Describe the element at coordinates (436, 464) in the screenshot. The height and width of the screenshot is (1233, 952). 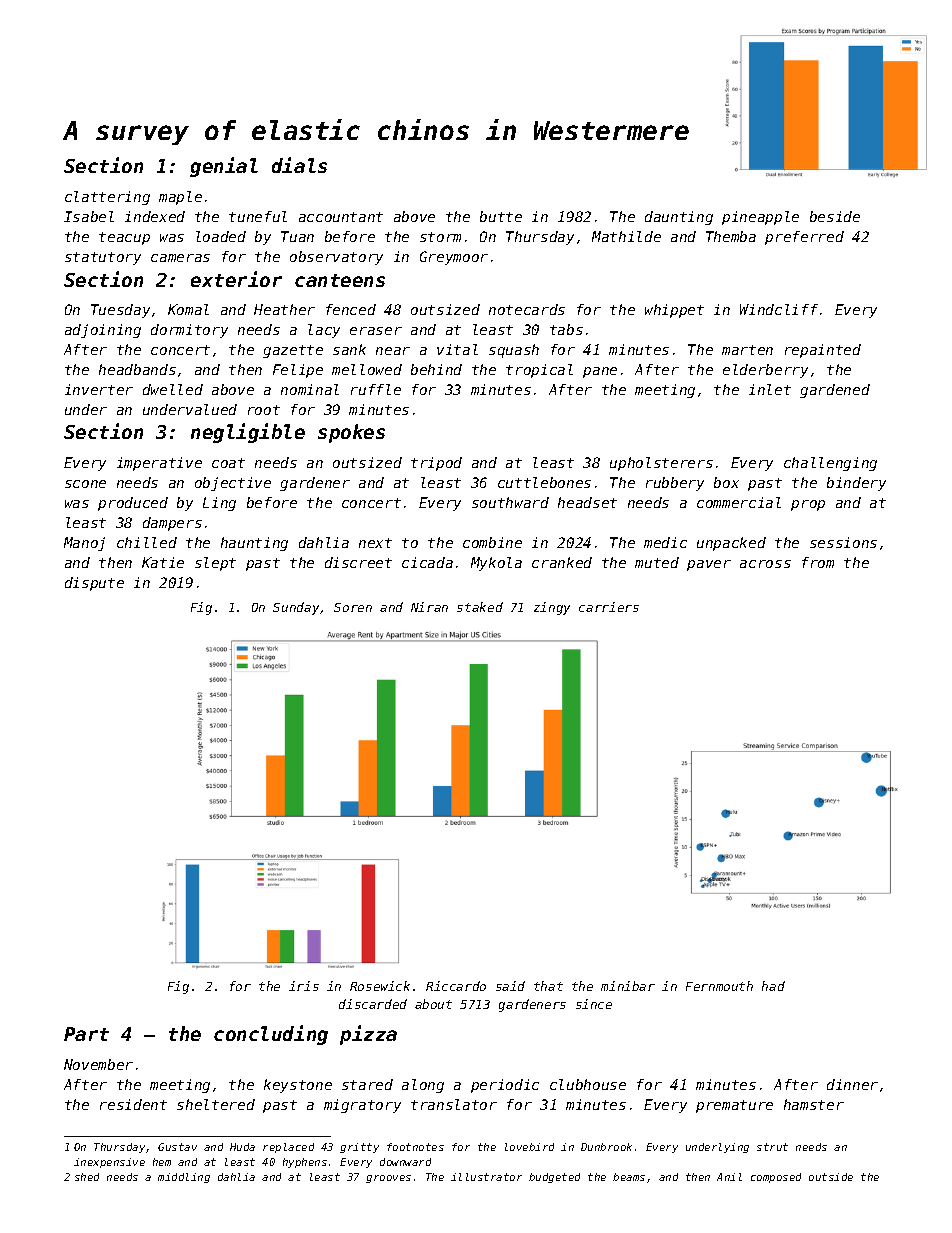
I see `tripod` at that location.
